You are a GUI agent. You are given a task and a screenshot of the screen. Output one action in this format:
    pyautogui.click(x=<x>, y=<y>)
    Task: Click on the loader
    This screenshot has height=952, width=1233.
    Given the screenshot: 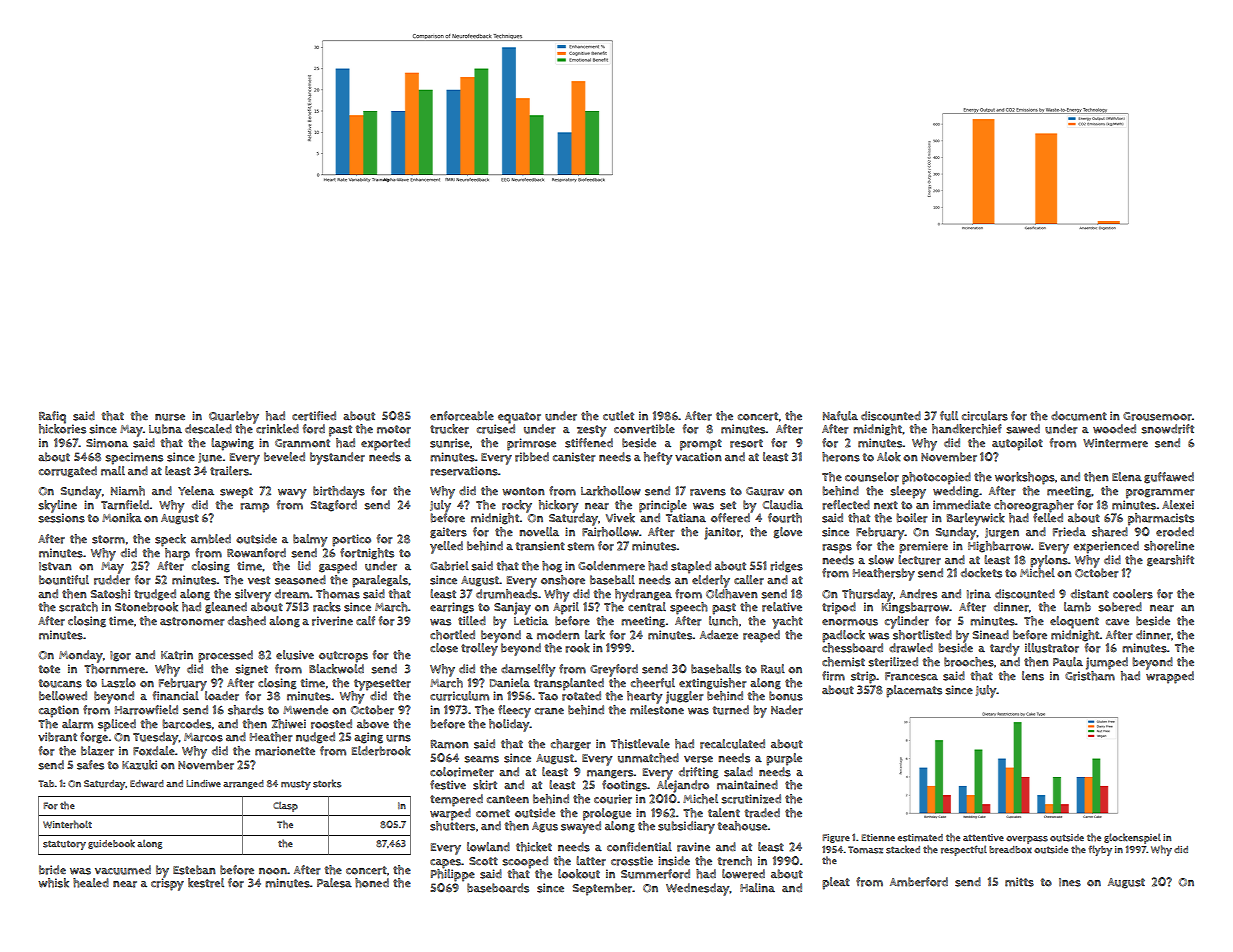 What is the action you would take?
    pyautogui.click(x=222, y=696)
